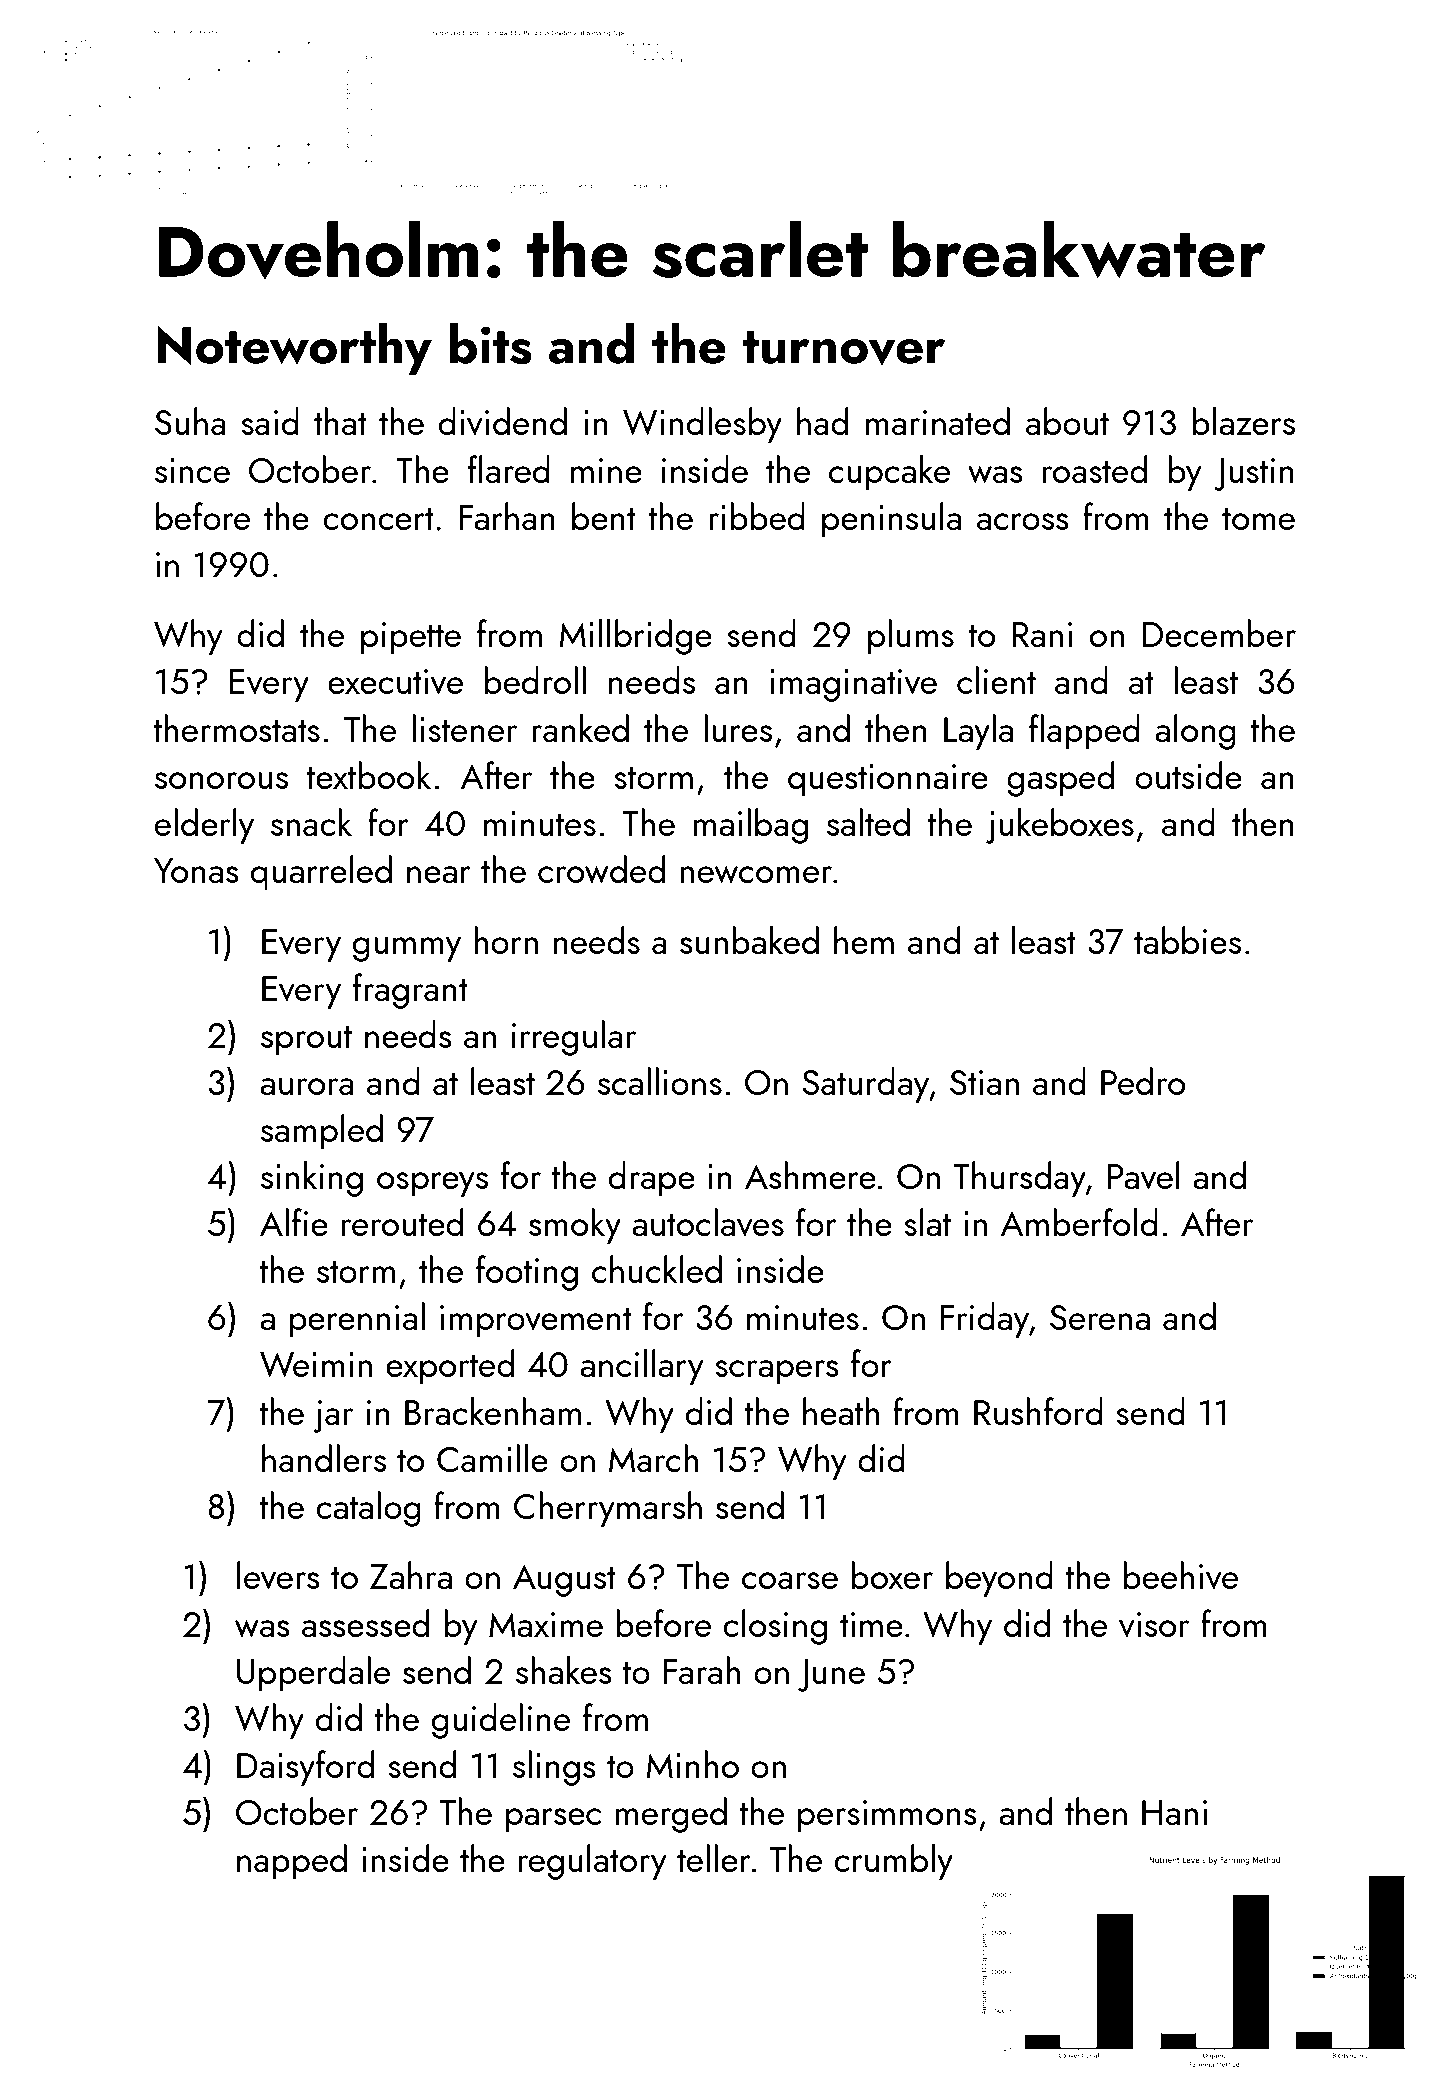  Describe the element at coordinates (1188, 775) in the page. I see `outside` at that location.
